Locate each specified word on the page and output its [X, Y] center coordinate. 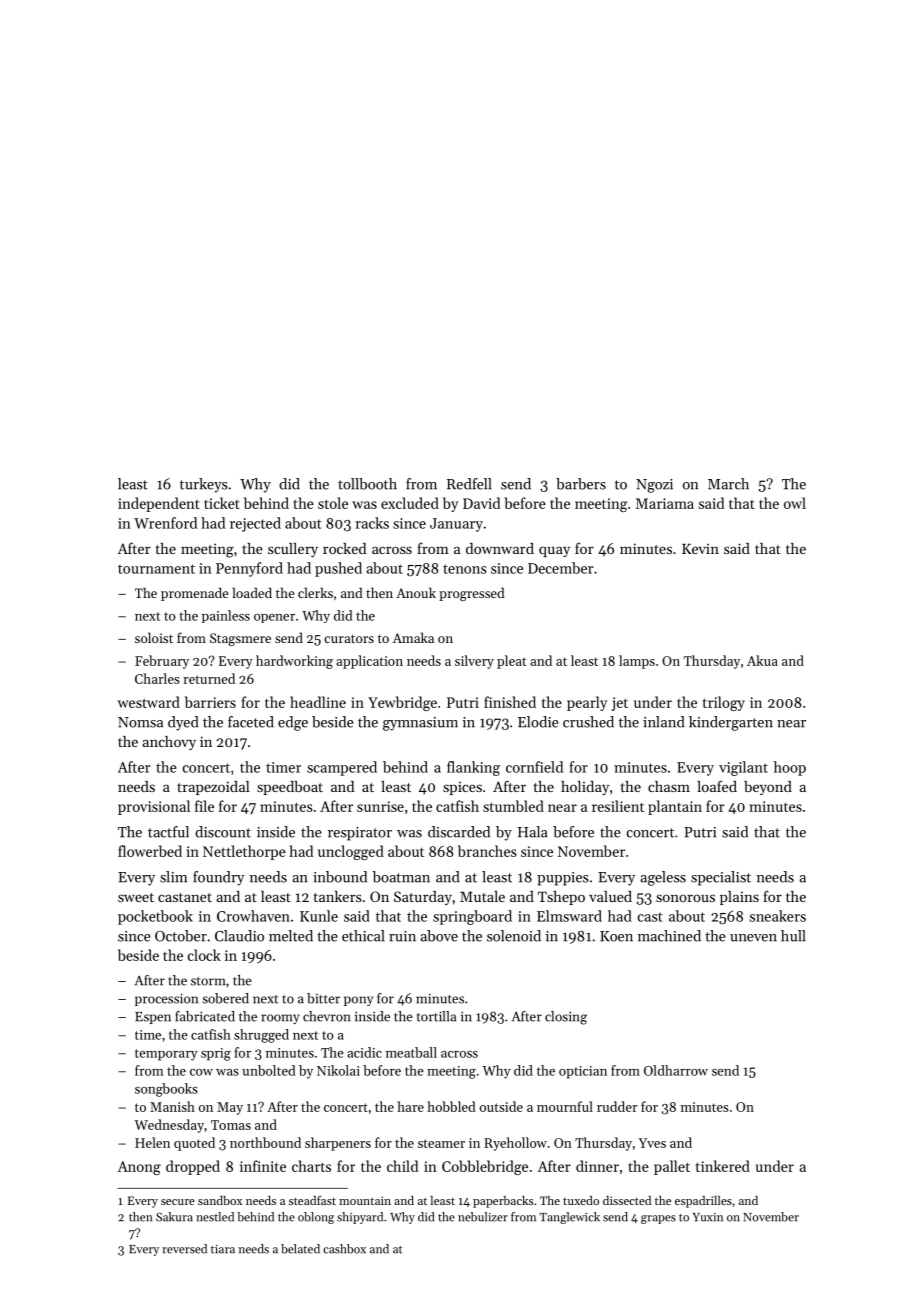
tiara [223, 1249]
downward [500, 548]
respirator [360, 834]
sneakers [778, 916]
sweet [136, 897]
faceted [251, 722]
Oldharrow [676, 1070]
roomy [280, 1019]
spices [462, 788]
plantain [675, 807]
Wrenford [165, 523]
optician [583, 1072]
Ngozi [654, 486]
